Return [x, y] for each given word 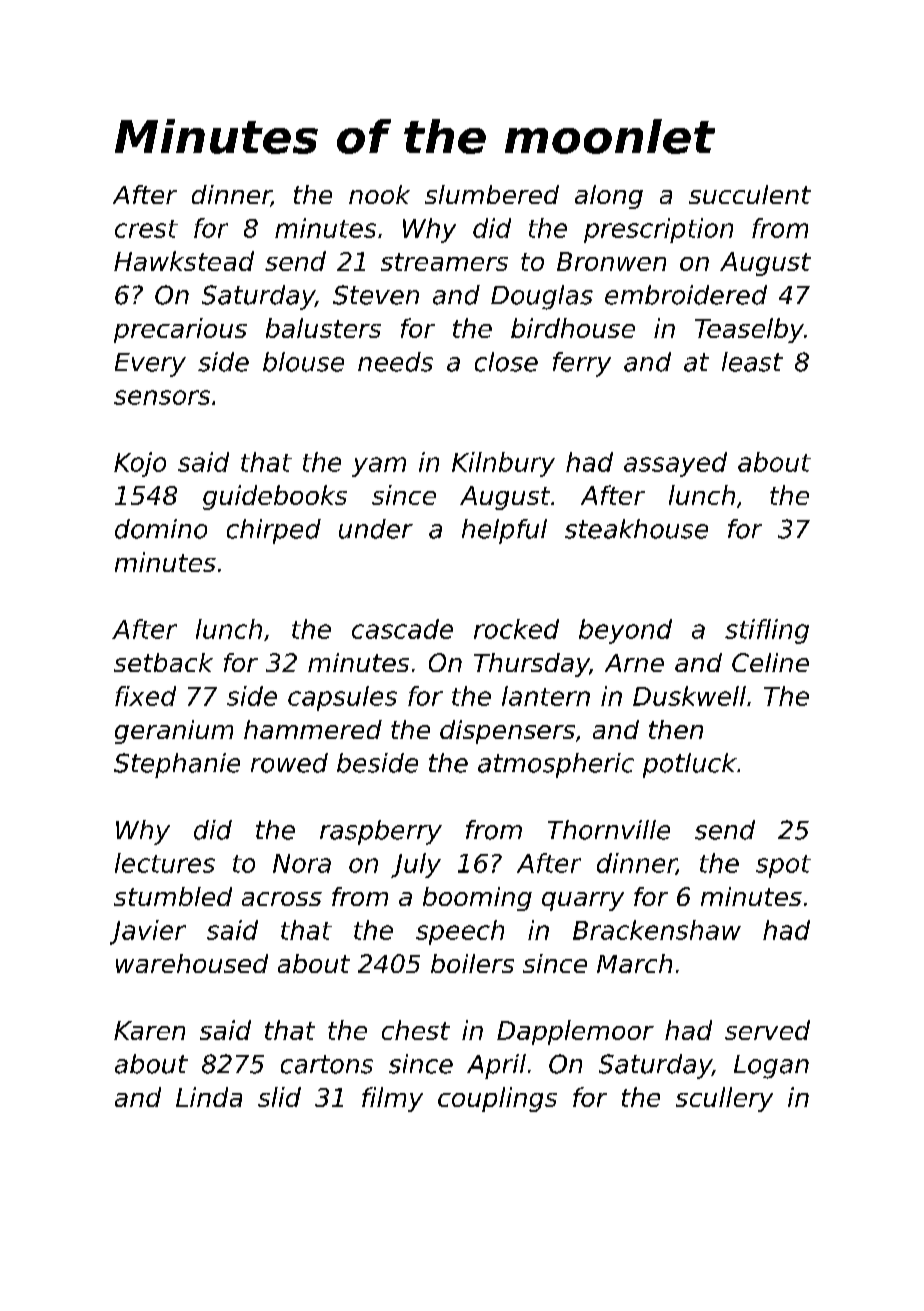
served [767, 1030]
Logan [771, 1067]
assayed [675, 464]
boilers [472, 963]
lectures [165, 863]
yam [379, 467]
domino [161, 529]
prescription [658, 230]
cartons [327, 1064]
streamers [444, 262]
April [496, 1066]
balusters [323, 328]
